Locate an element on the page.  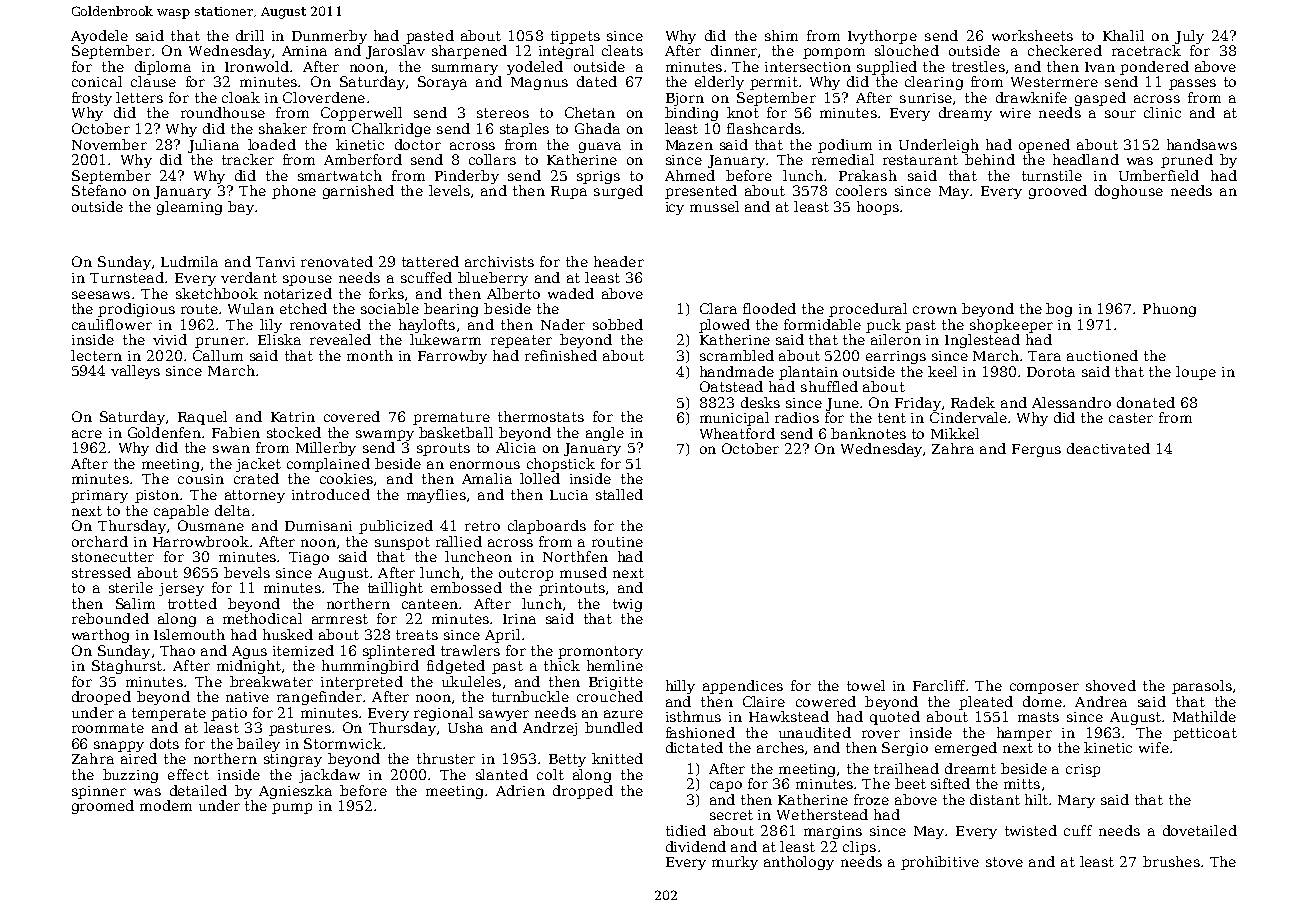
hamper is located at coordinates (1024, 734).
